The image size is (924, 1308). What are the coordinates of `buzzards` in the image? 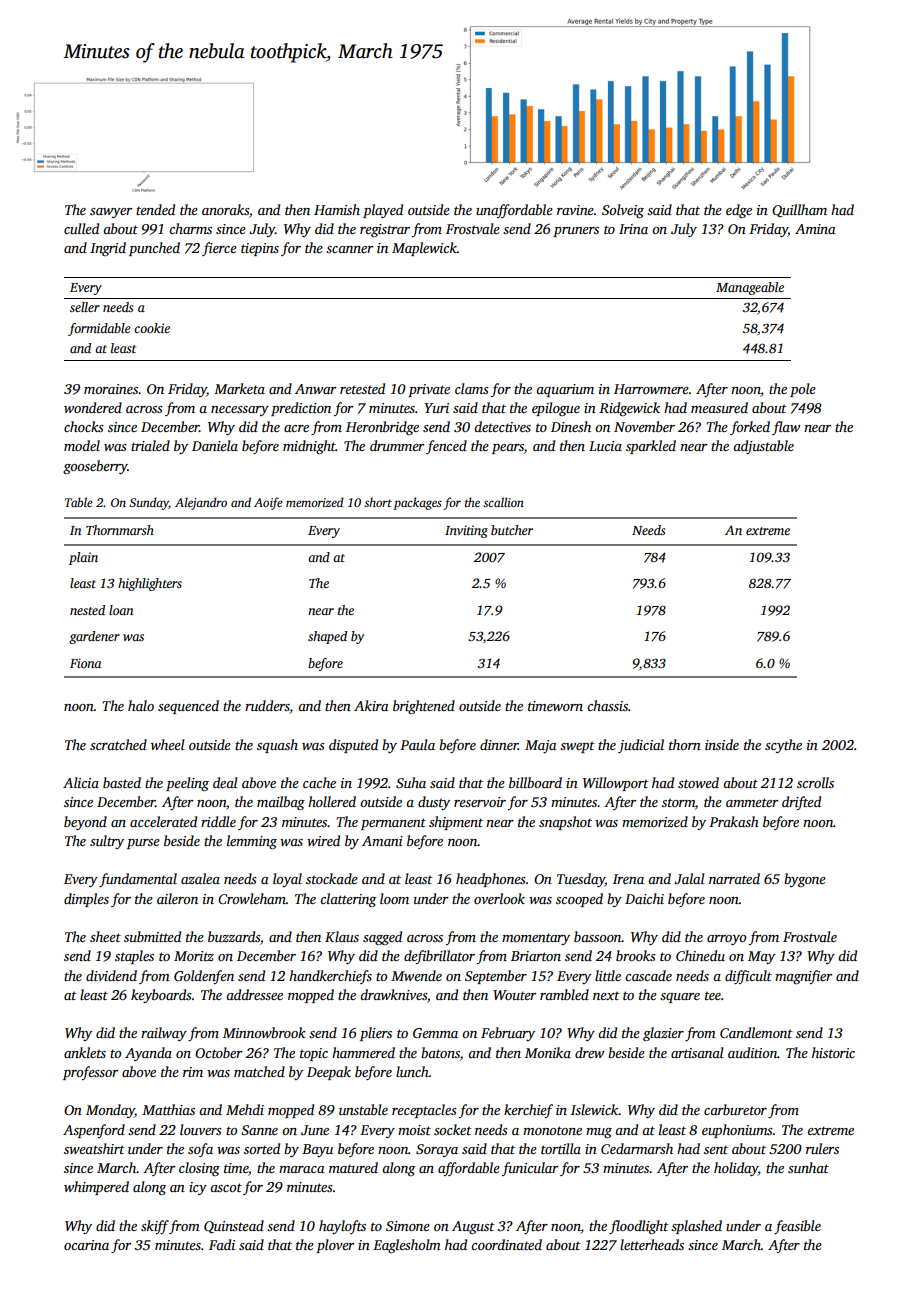 It's located at (234, 936).
